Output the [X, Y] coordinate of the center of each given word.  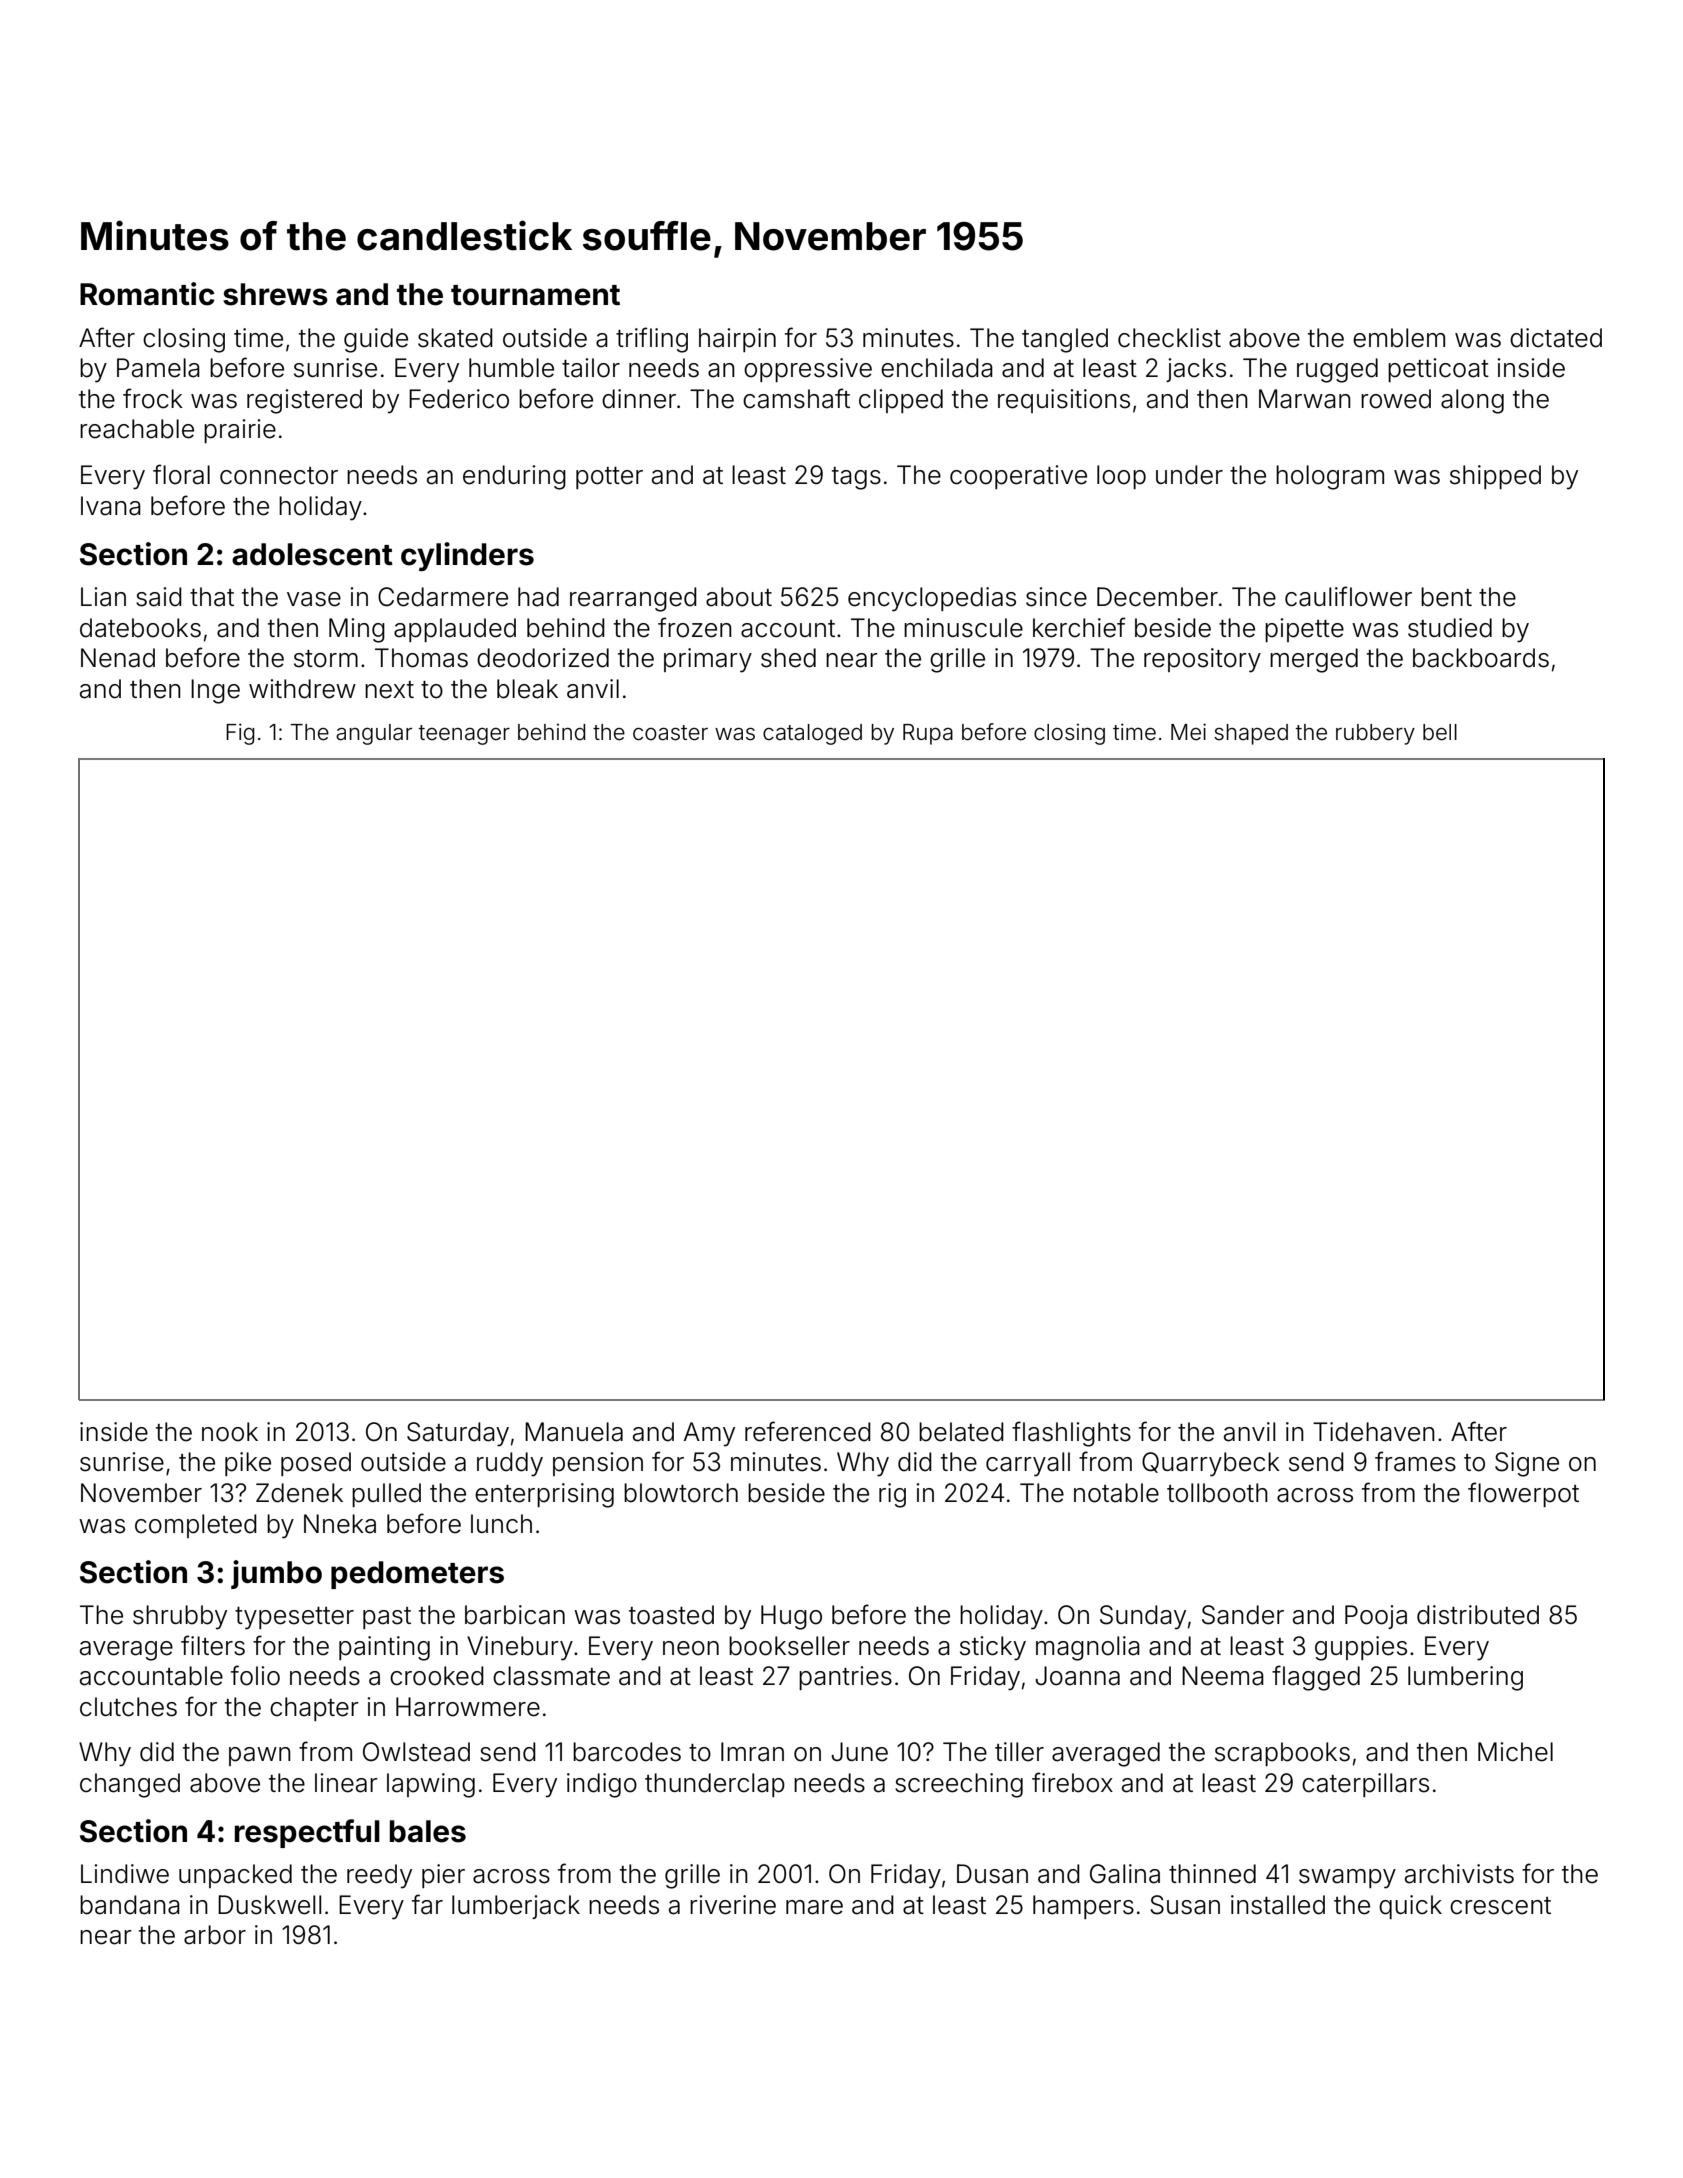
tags [856, 478]
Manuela [574, 1432]
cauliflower [1348, 596]
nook [230, 1432]
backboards [1481, 658]
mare [814, 1907]
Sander [1243, 1615]
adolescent [312, 554]
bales [428, 1831]
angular [374, 734]
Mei [1188, 732]
